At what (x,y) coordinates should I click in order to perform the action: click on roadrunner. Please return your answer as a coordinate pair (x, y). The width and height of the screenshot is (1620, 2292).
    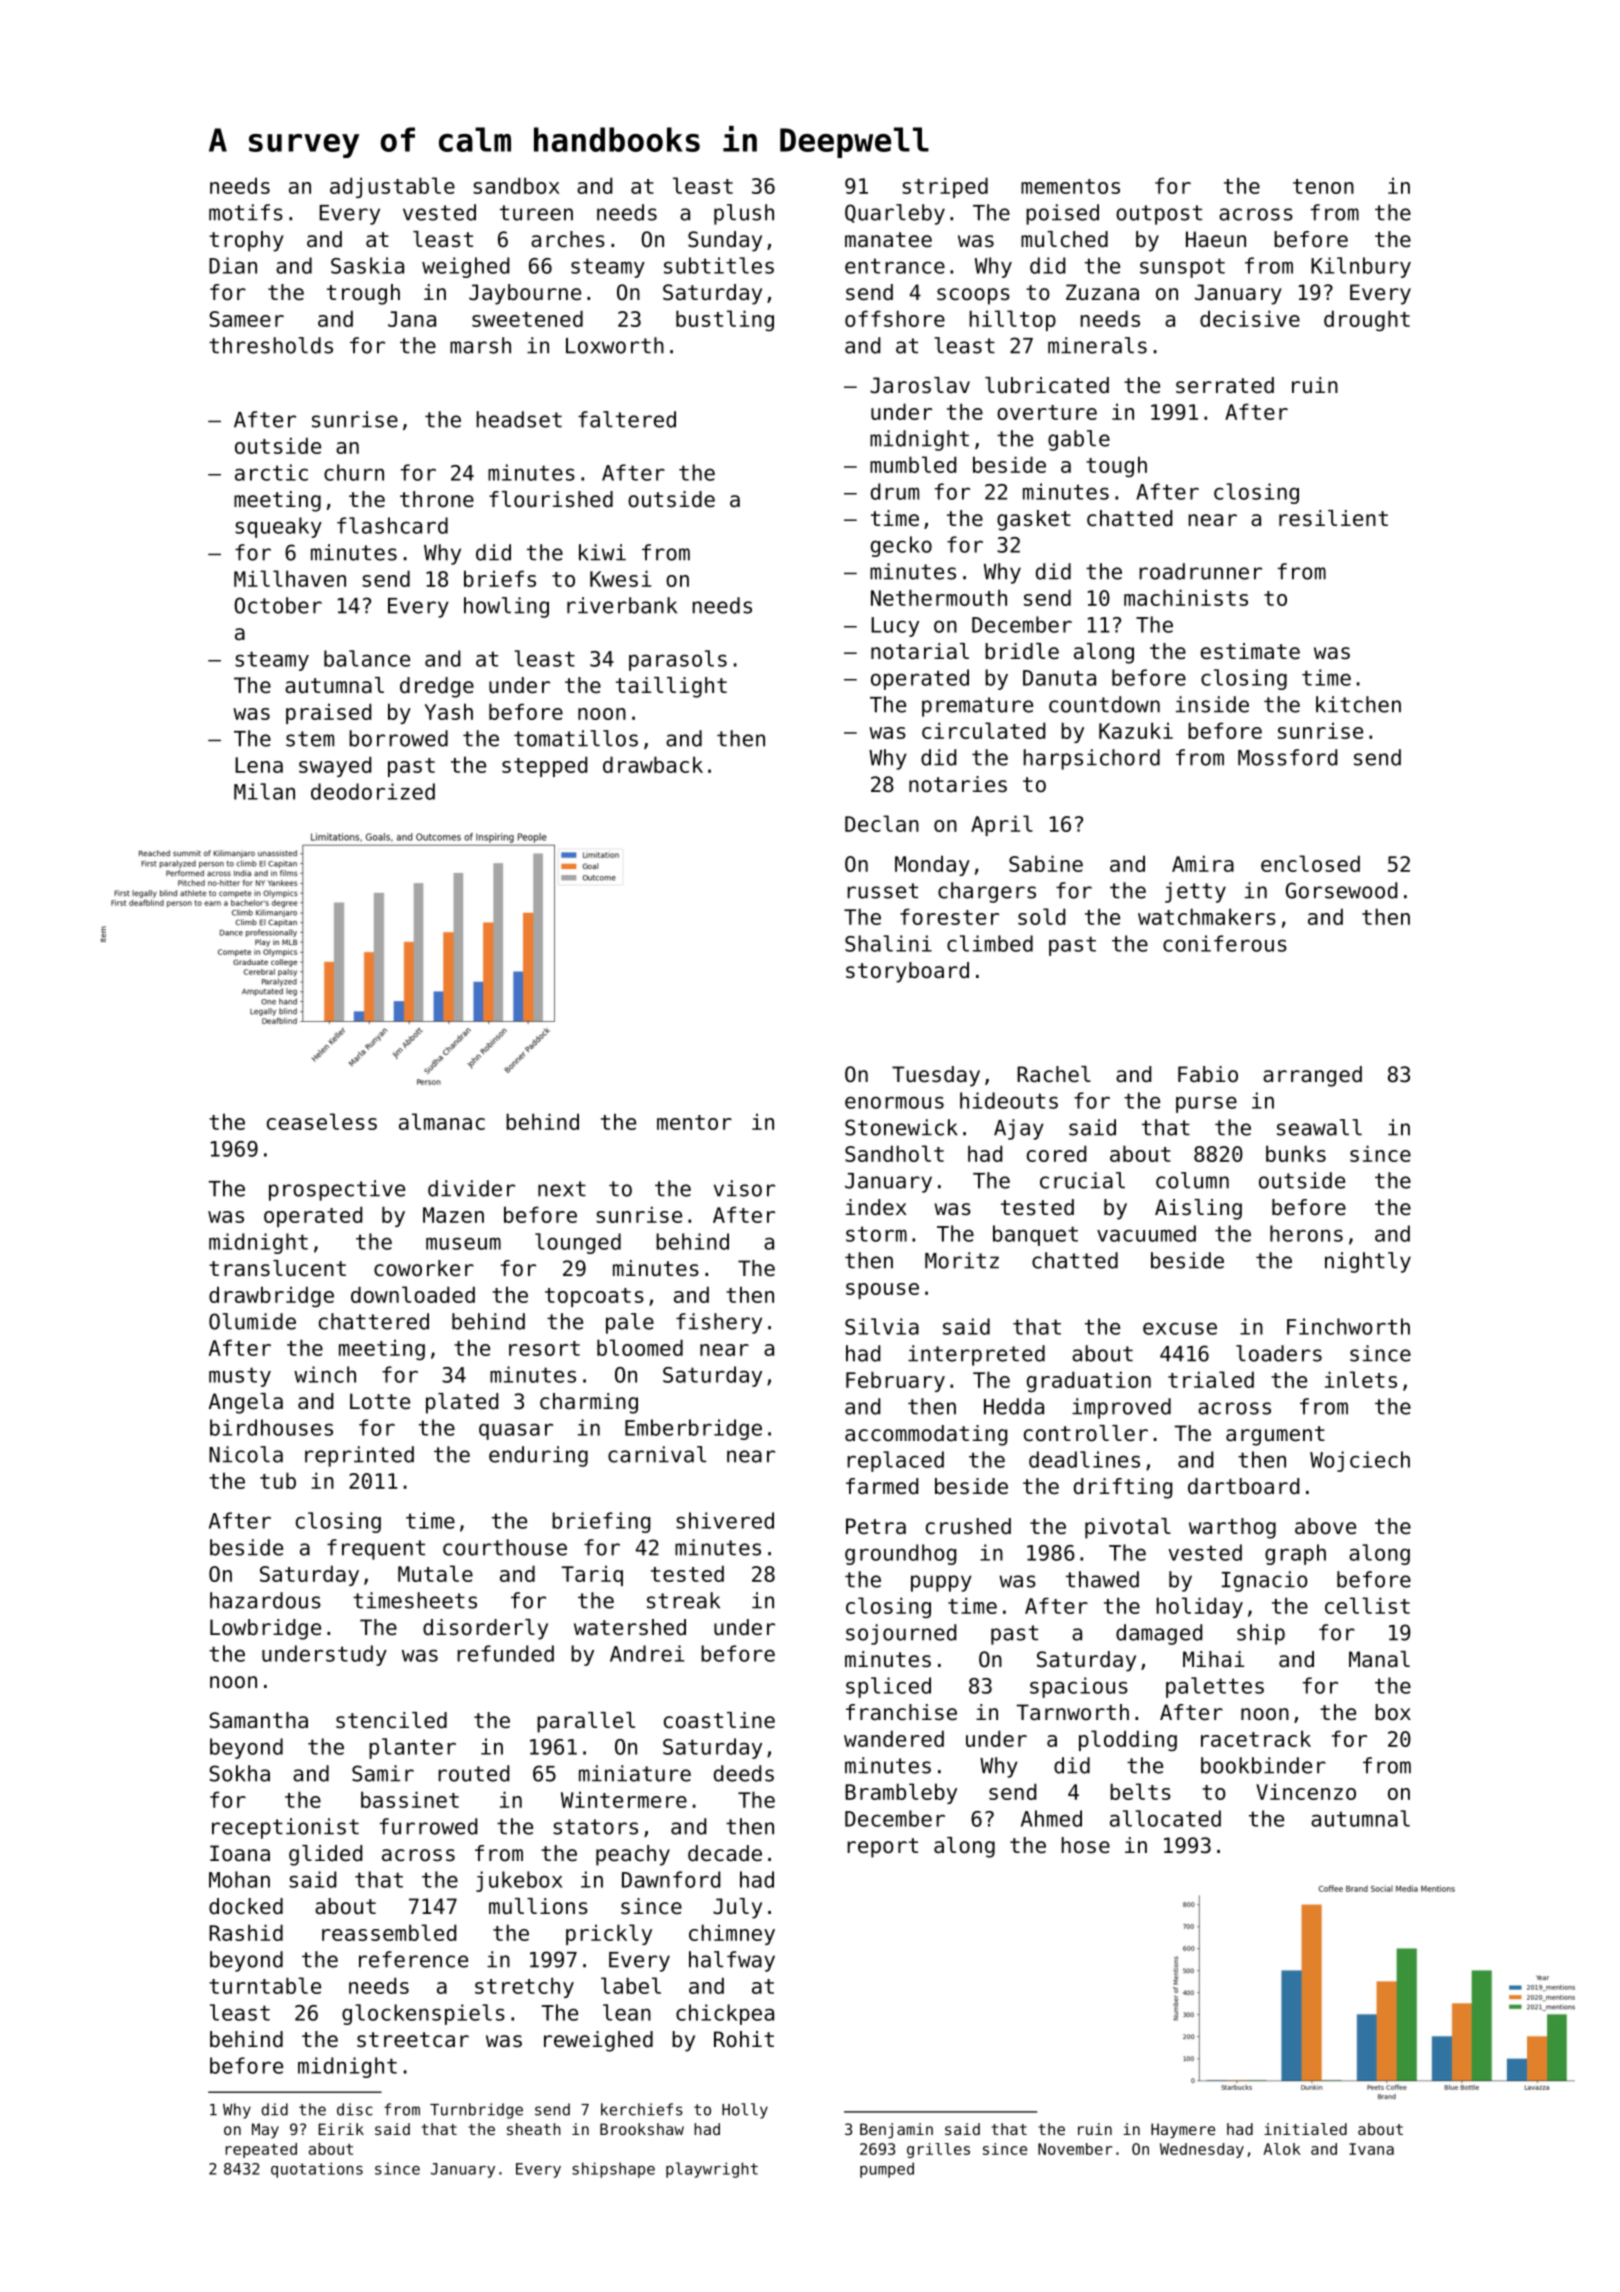
    Looking at the image, I should click on (1200, 571).
